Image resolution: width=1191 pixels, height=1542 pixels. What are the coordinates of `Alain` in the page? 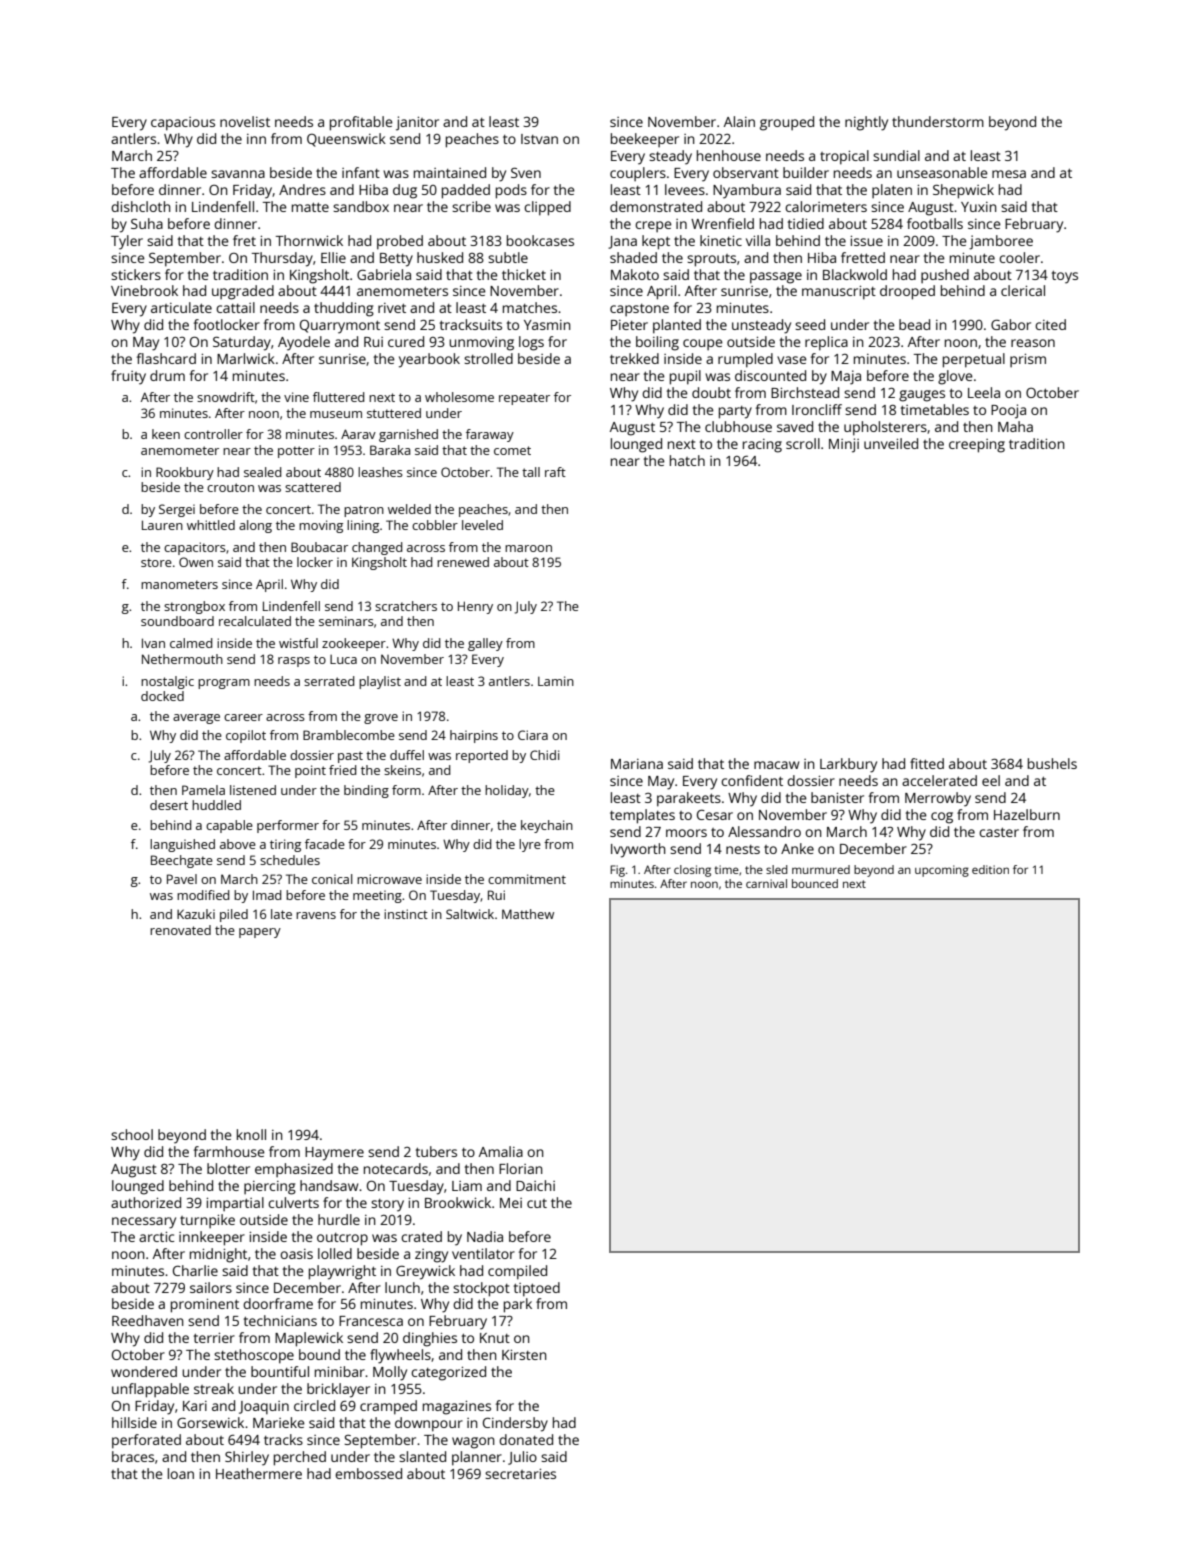 It's located at (739, 121).
